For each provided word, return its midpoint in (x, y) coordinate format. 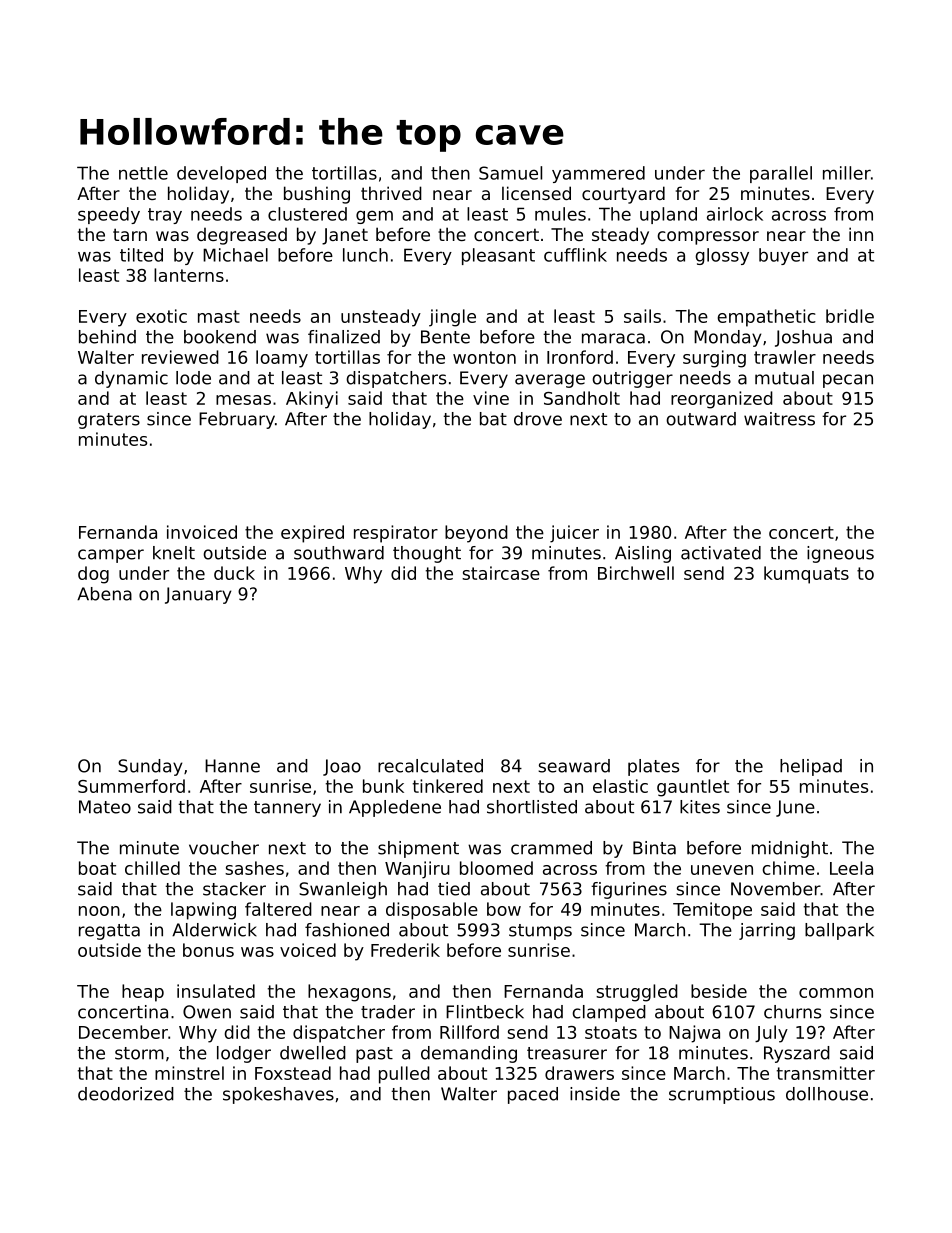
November (776, 889)
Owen (207, 1012)
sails (642, 316)
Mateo (105, 807)
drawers (579, 1073)
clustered (307, 214)
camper (111, 556)
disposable (432, 911)
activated (721, 553)
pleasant (498, 256)
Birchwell (636, 573)
